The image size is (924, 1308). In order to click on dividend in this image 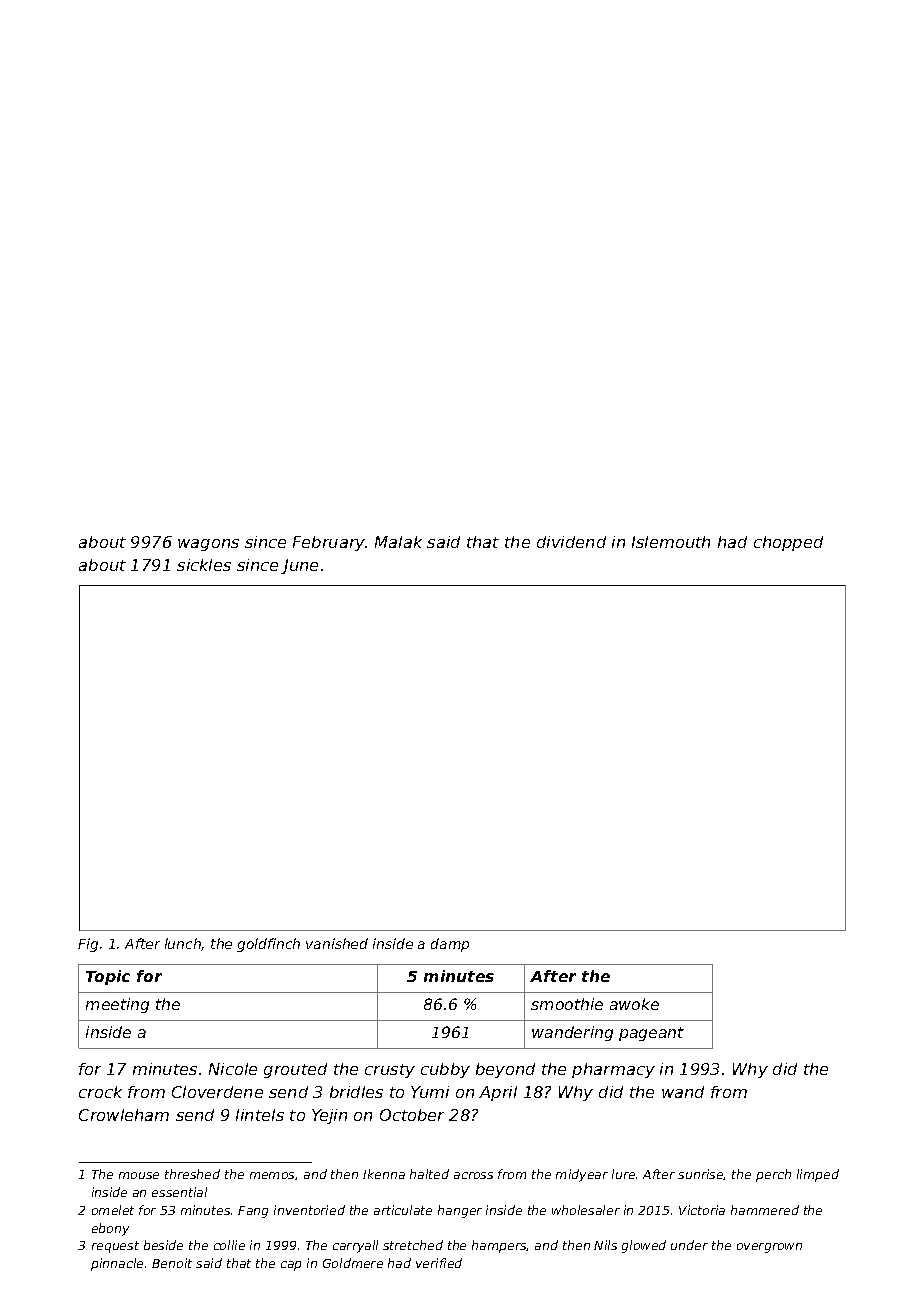, I will do `click(571, 542)`.
